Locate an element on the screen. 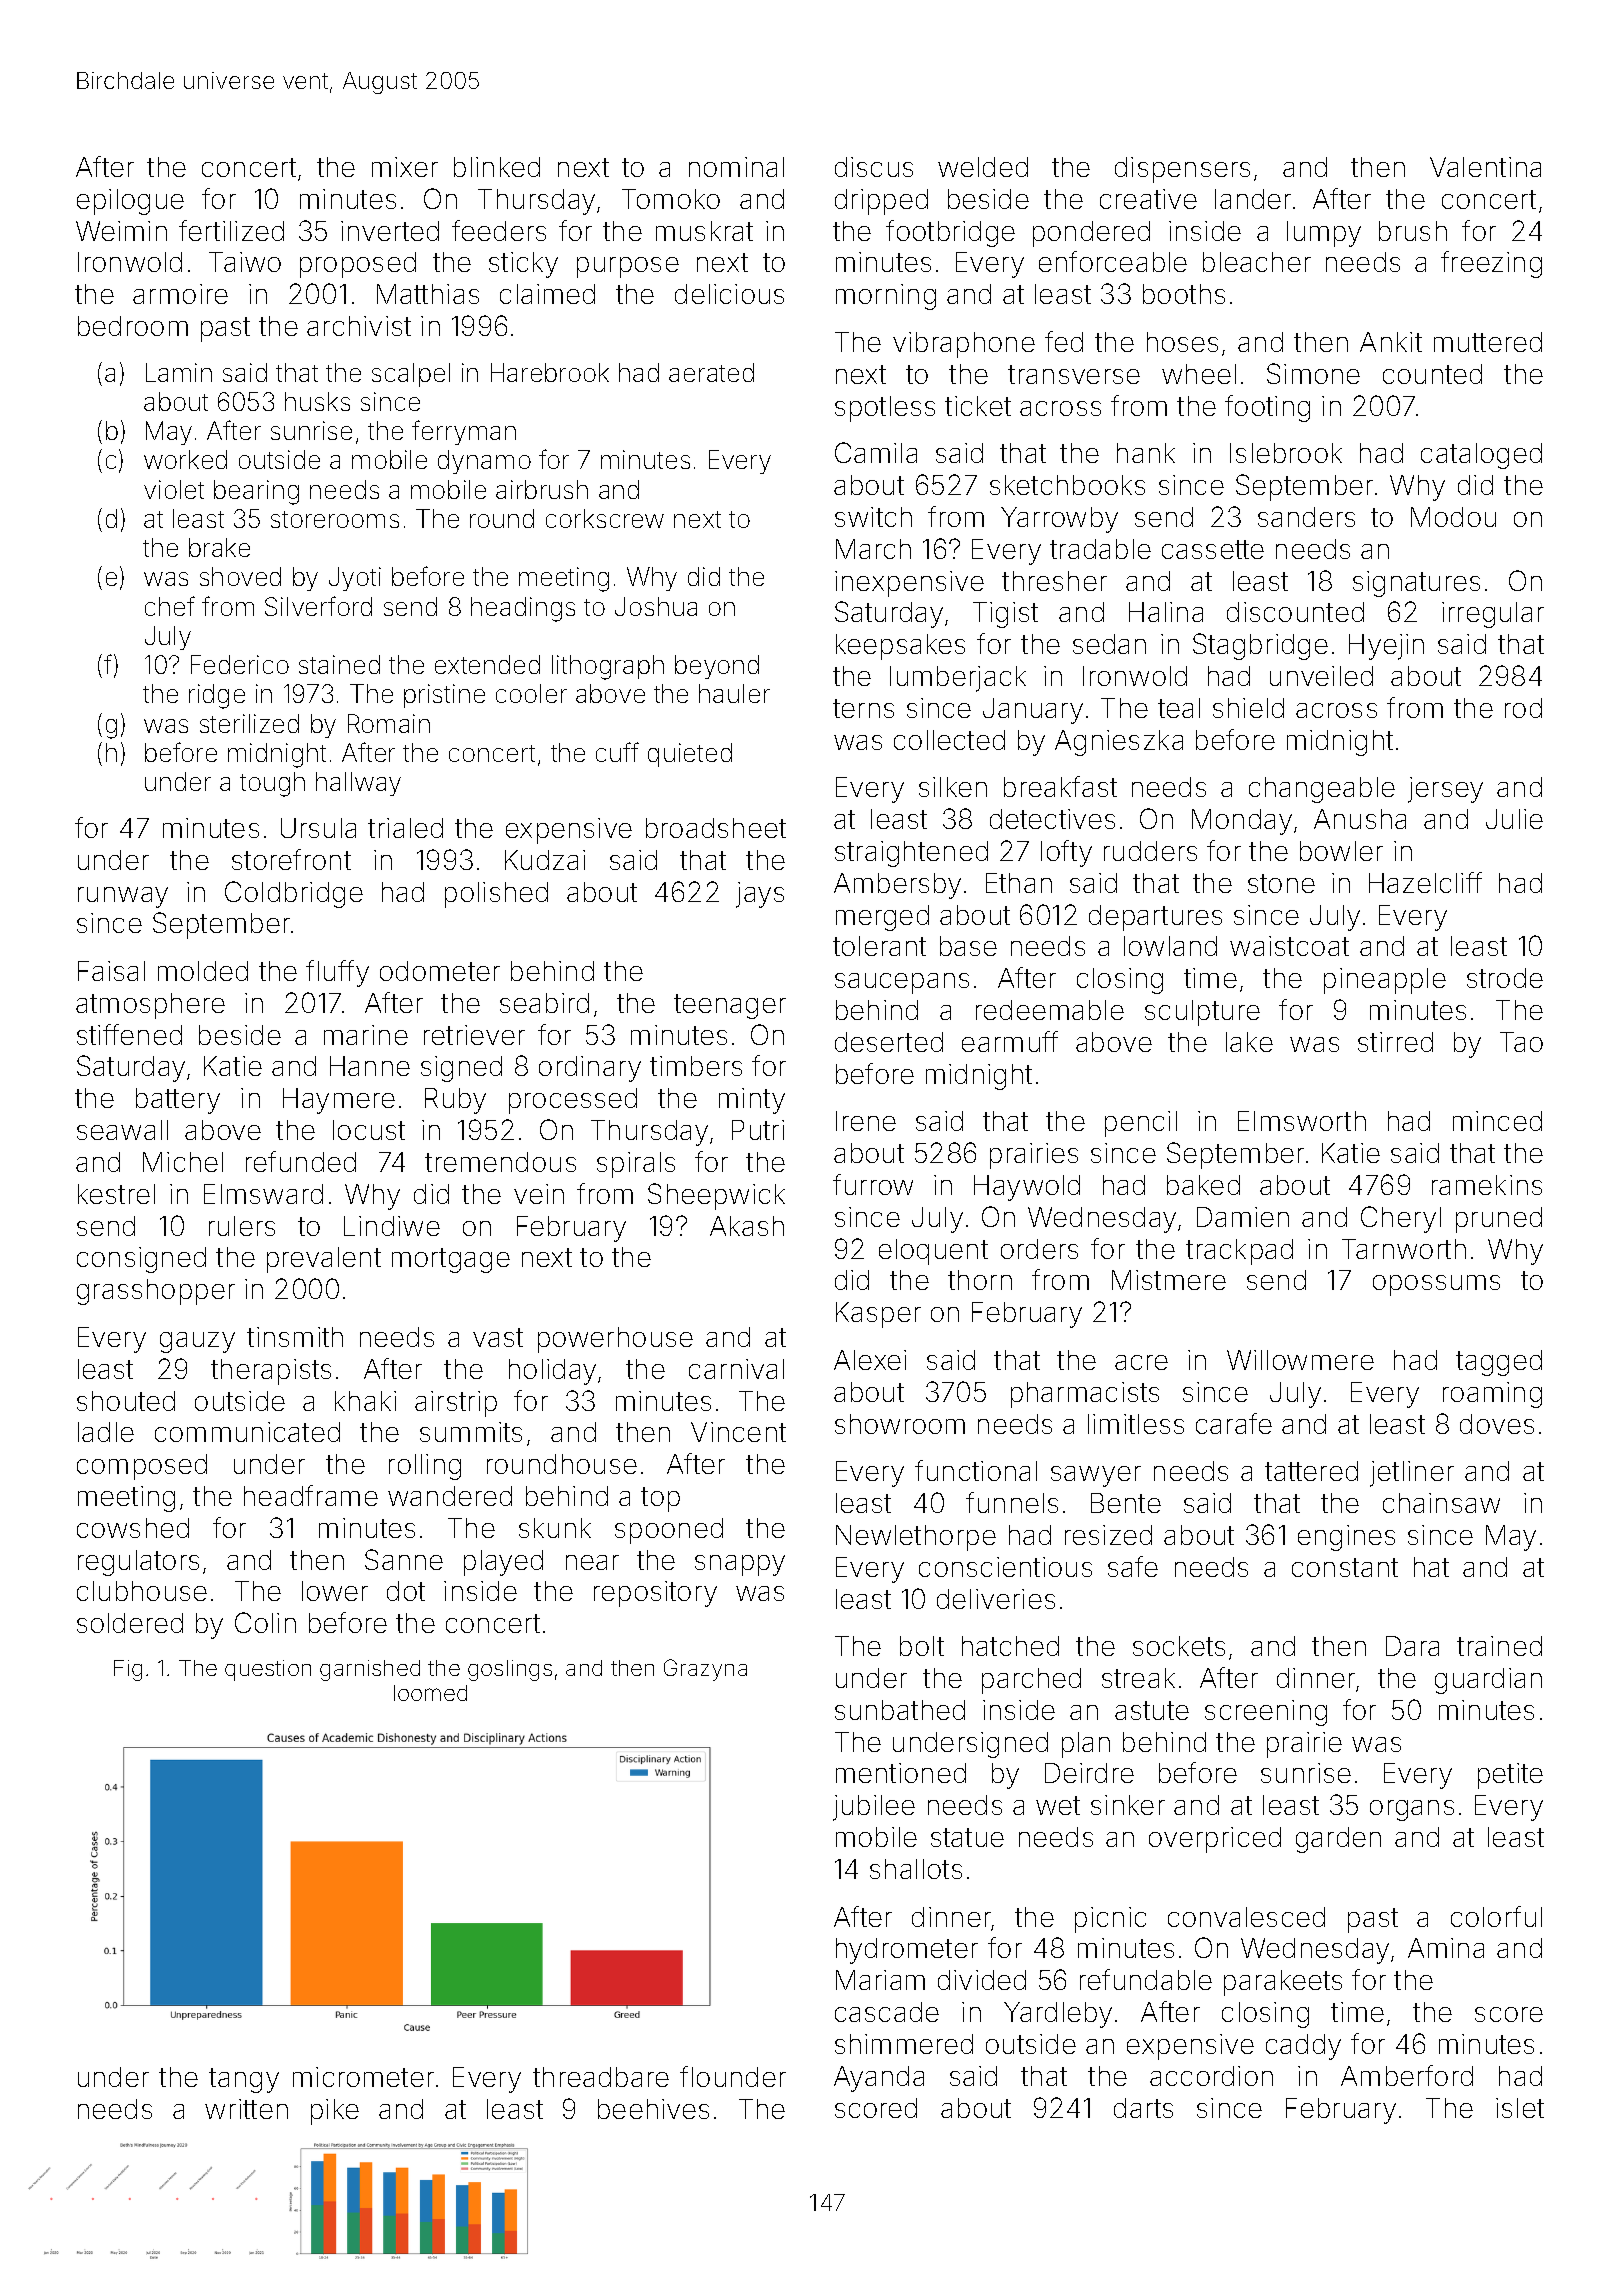 This screenshot has height=2292, width=1620. rudders is located at coordinates (1150, 851).
